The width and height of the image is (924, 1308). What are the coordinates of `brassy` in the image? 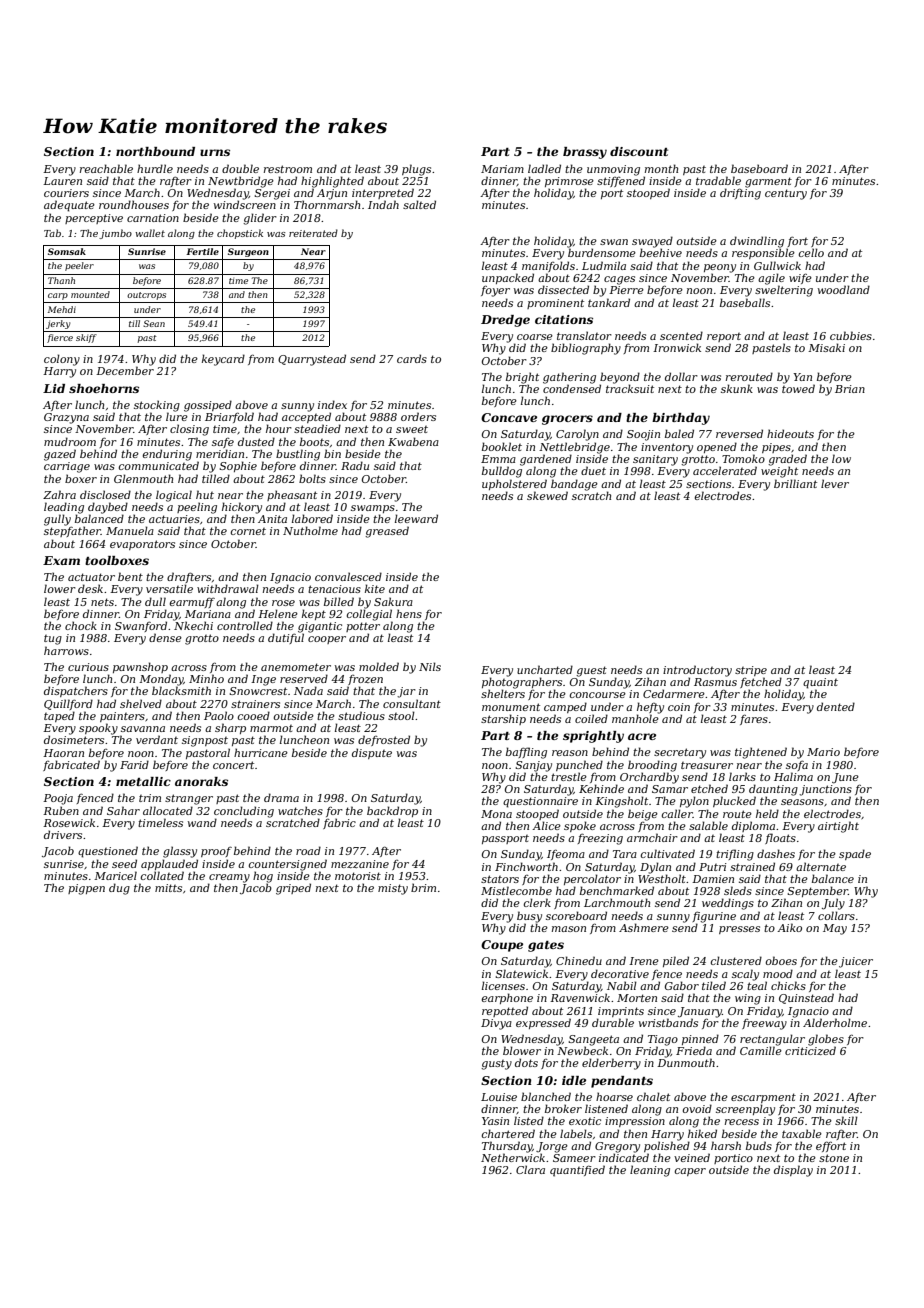 It's located at (585, 153).
